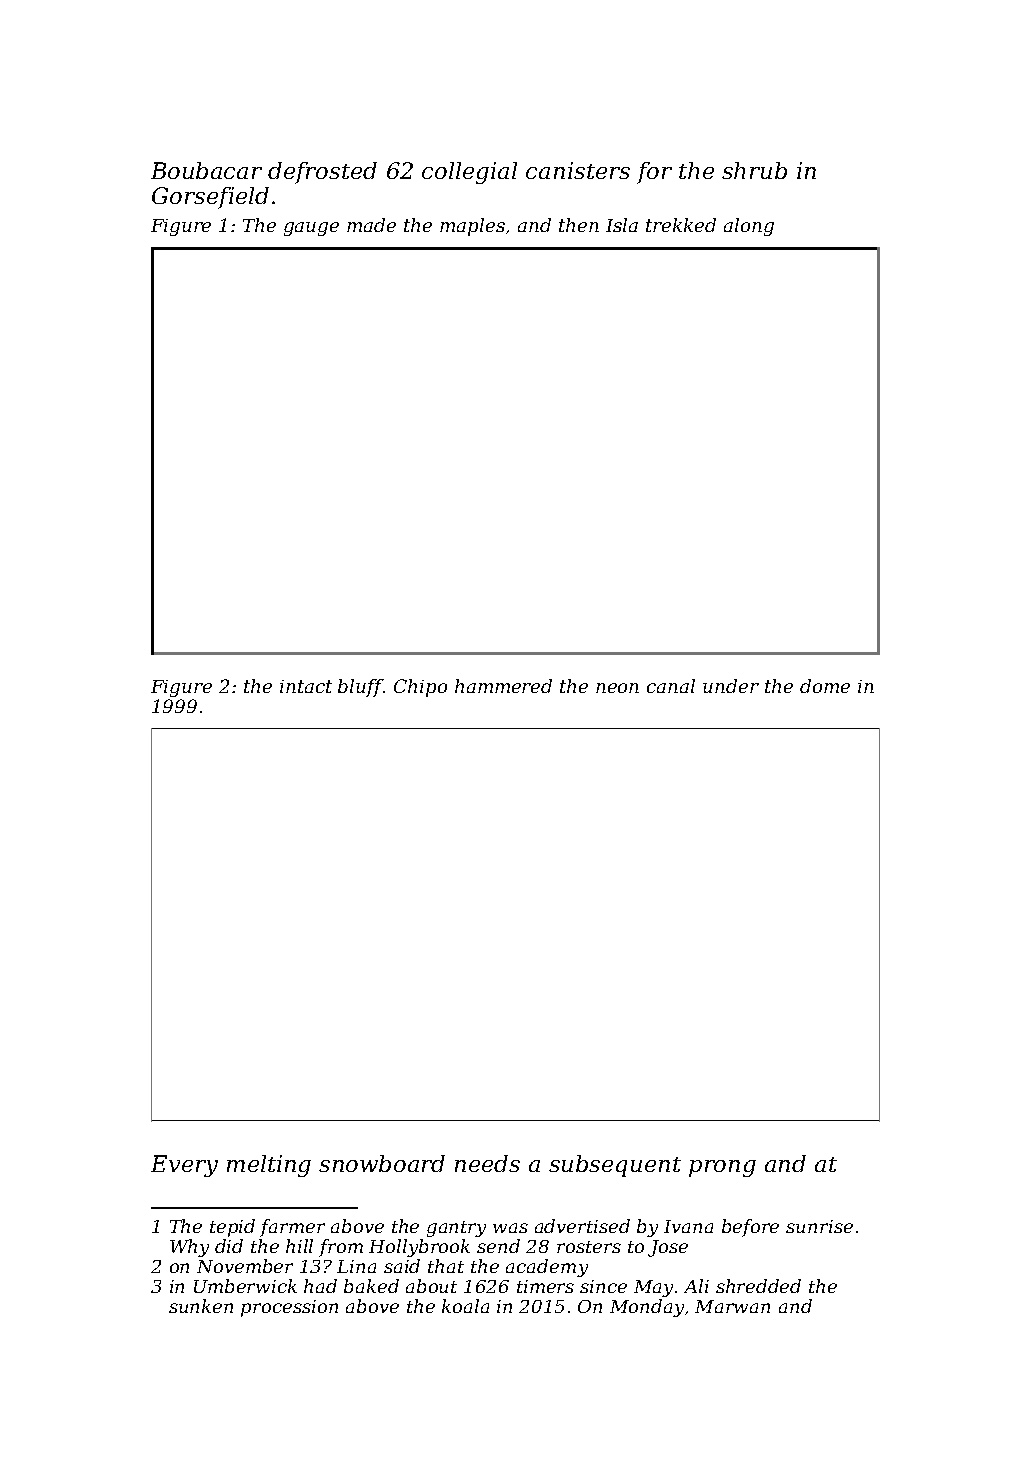 The height and width of the image is (1464, 1031). I want to click on then, so click(579, 225).
